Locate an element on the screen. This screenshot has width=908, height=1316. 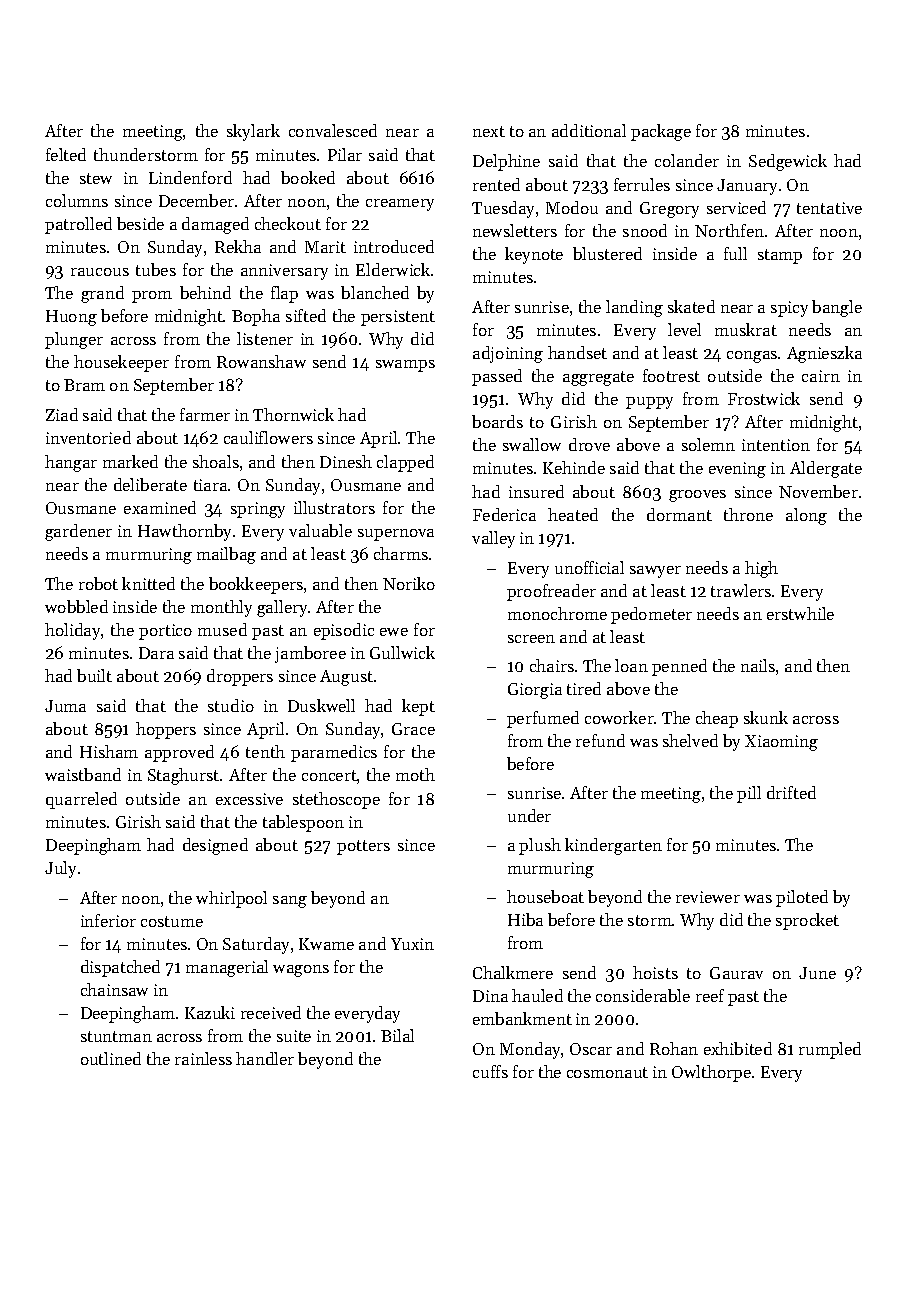
stamp is located at coordinates (780, 256).
